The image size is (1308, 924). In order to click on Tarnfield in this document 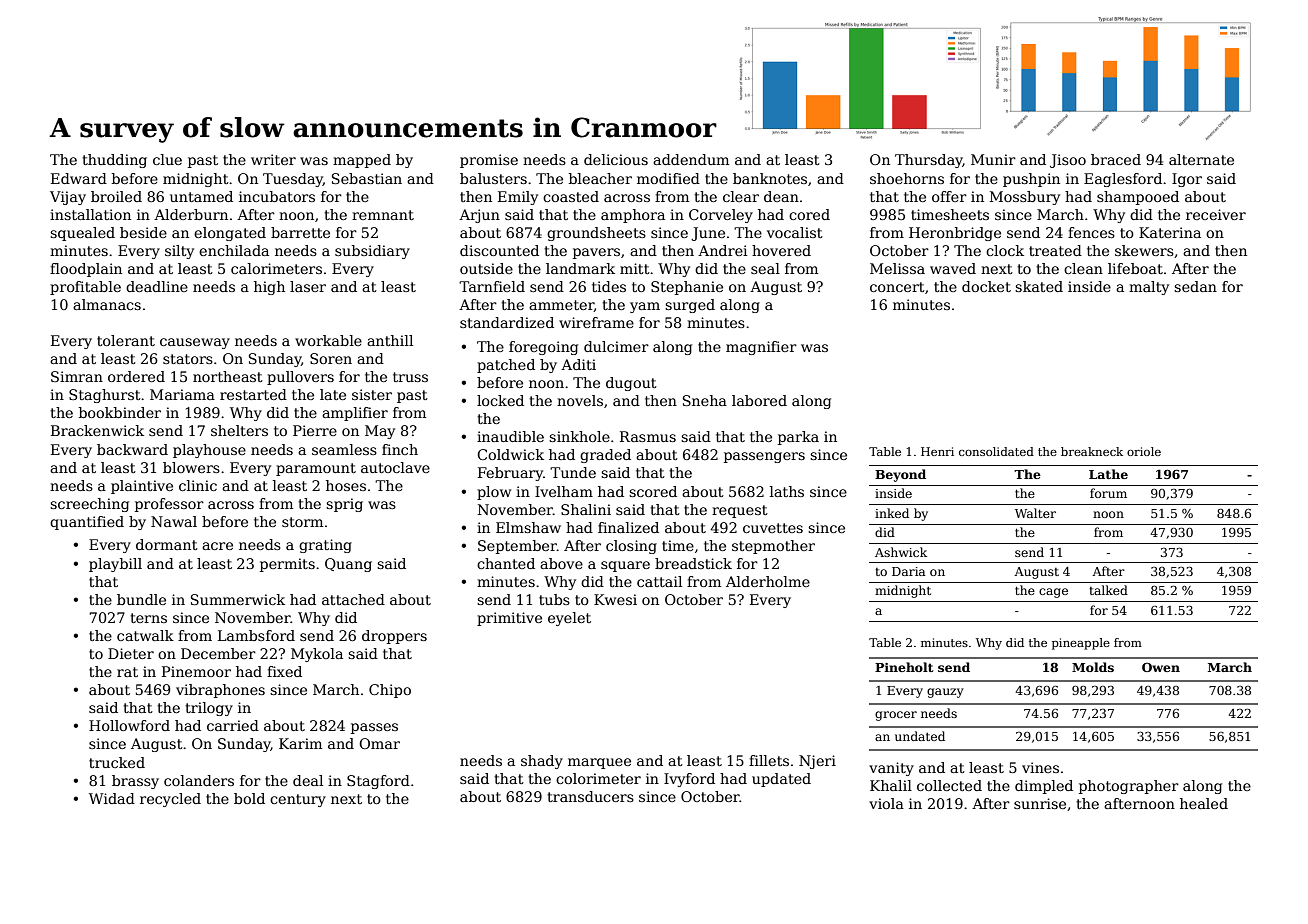, I will do `click(492, 286)`.
